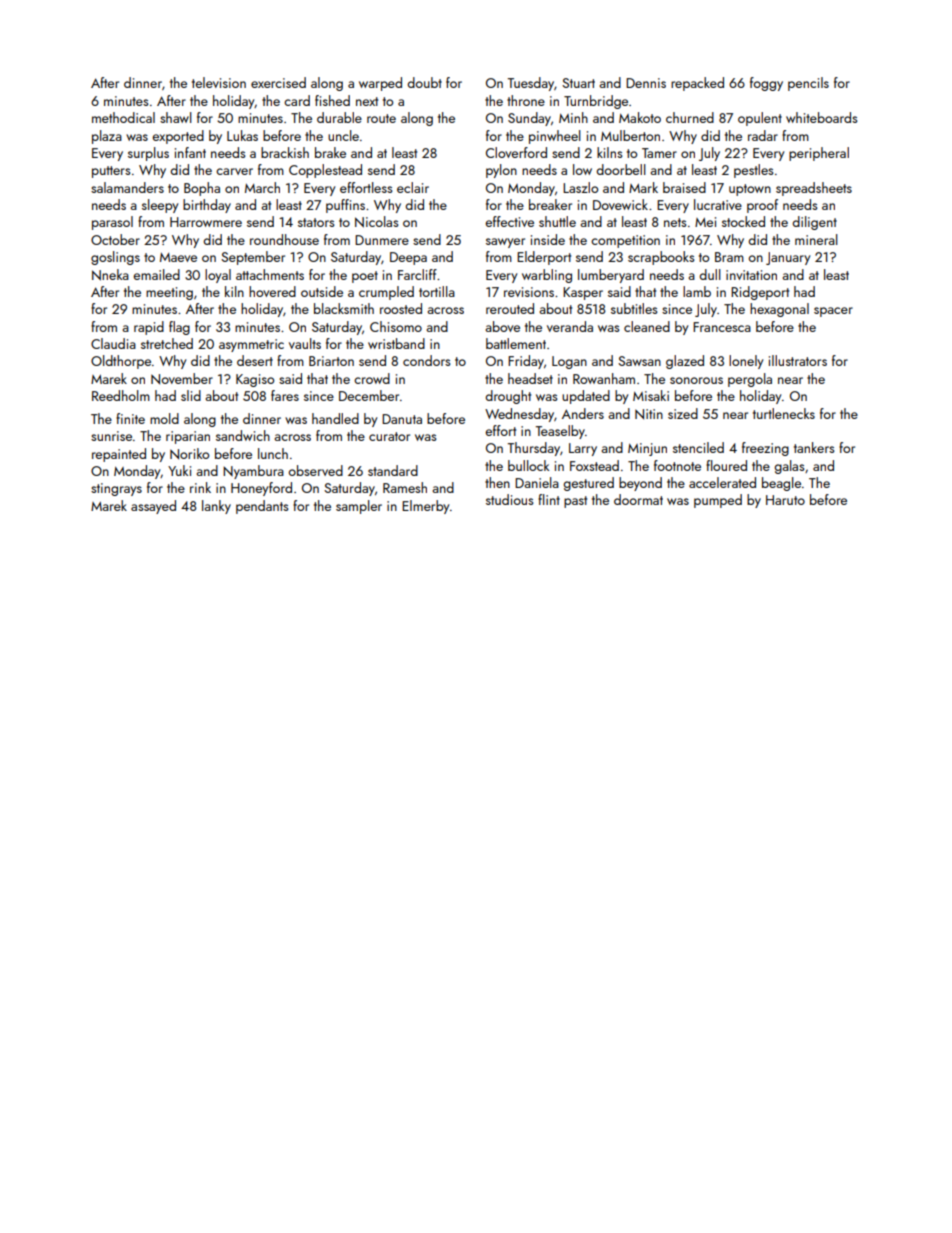  I want to click on hexagonal, so click(779, 310).
